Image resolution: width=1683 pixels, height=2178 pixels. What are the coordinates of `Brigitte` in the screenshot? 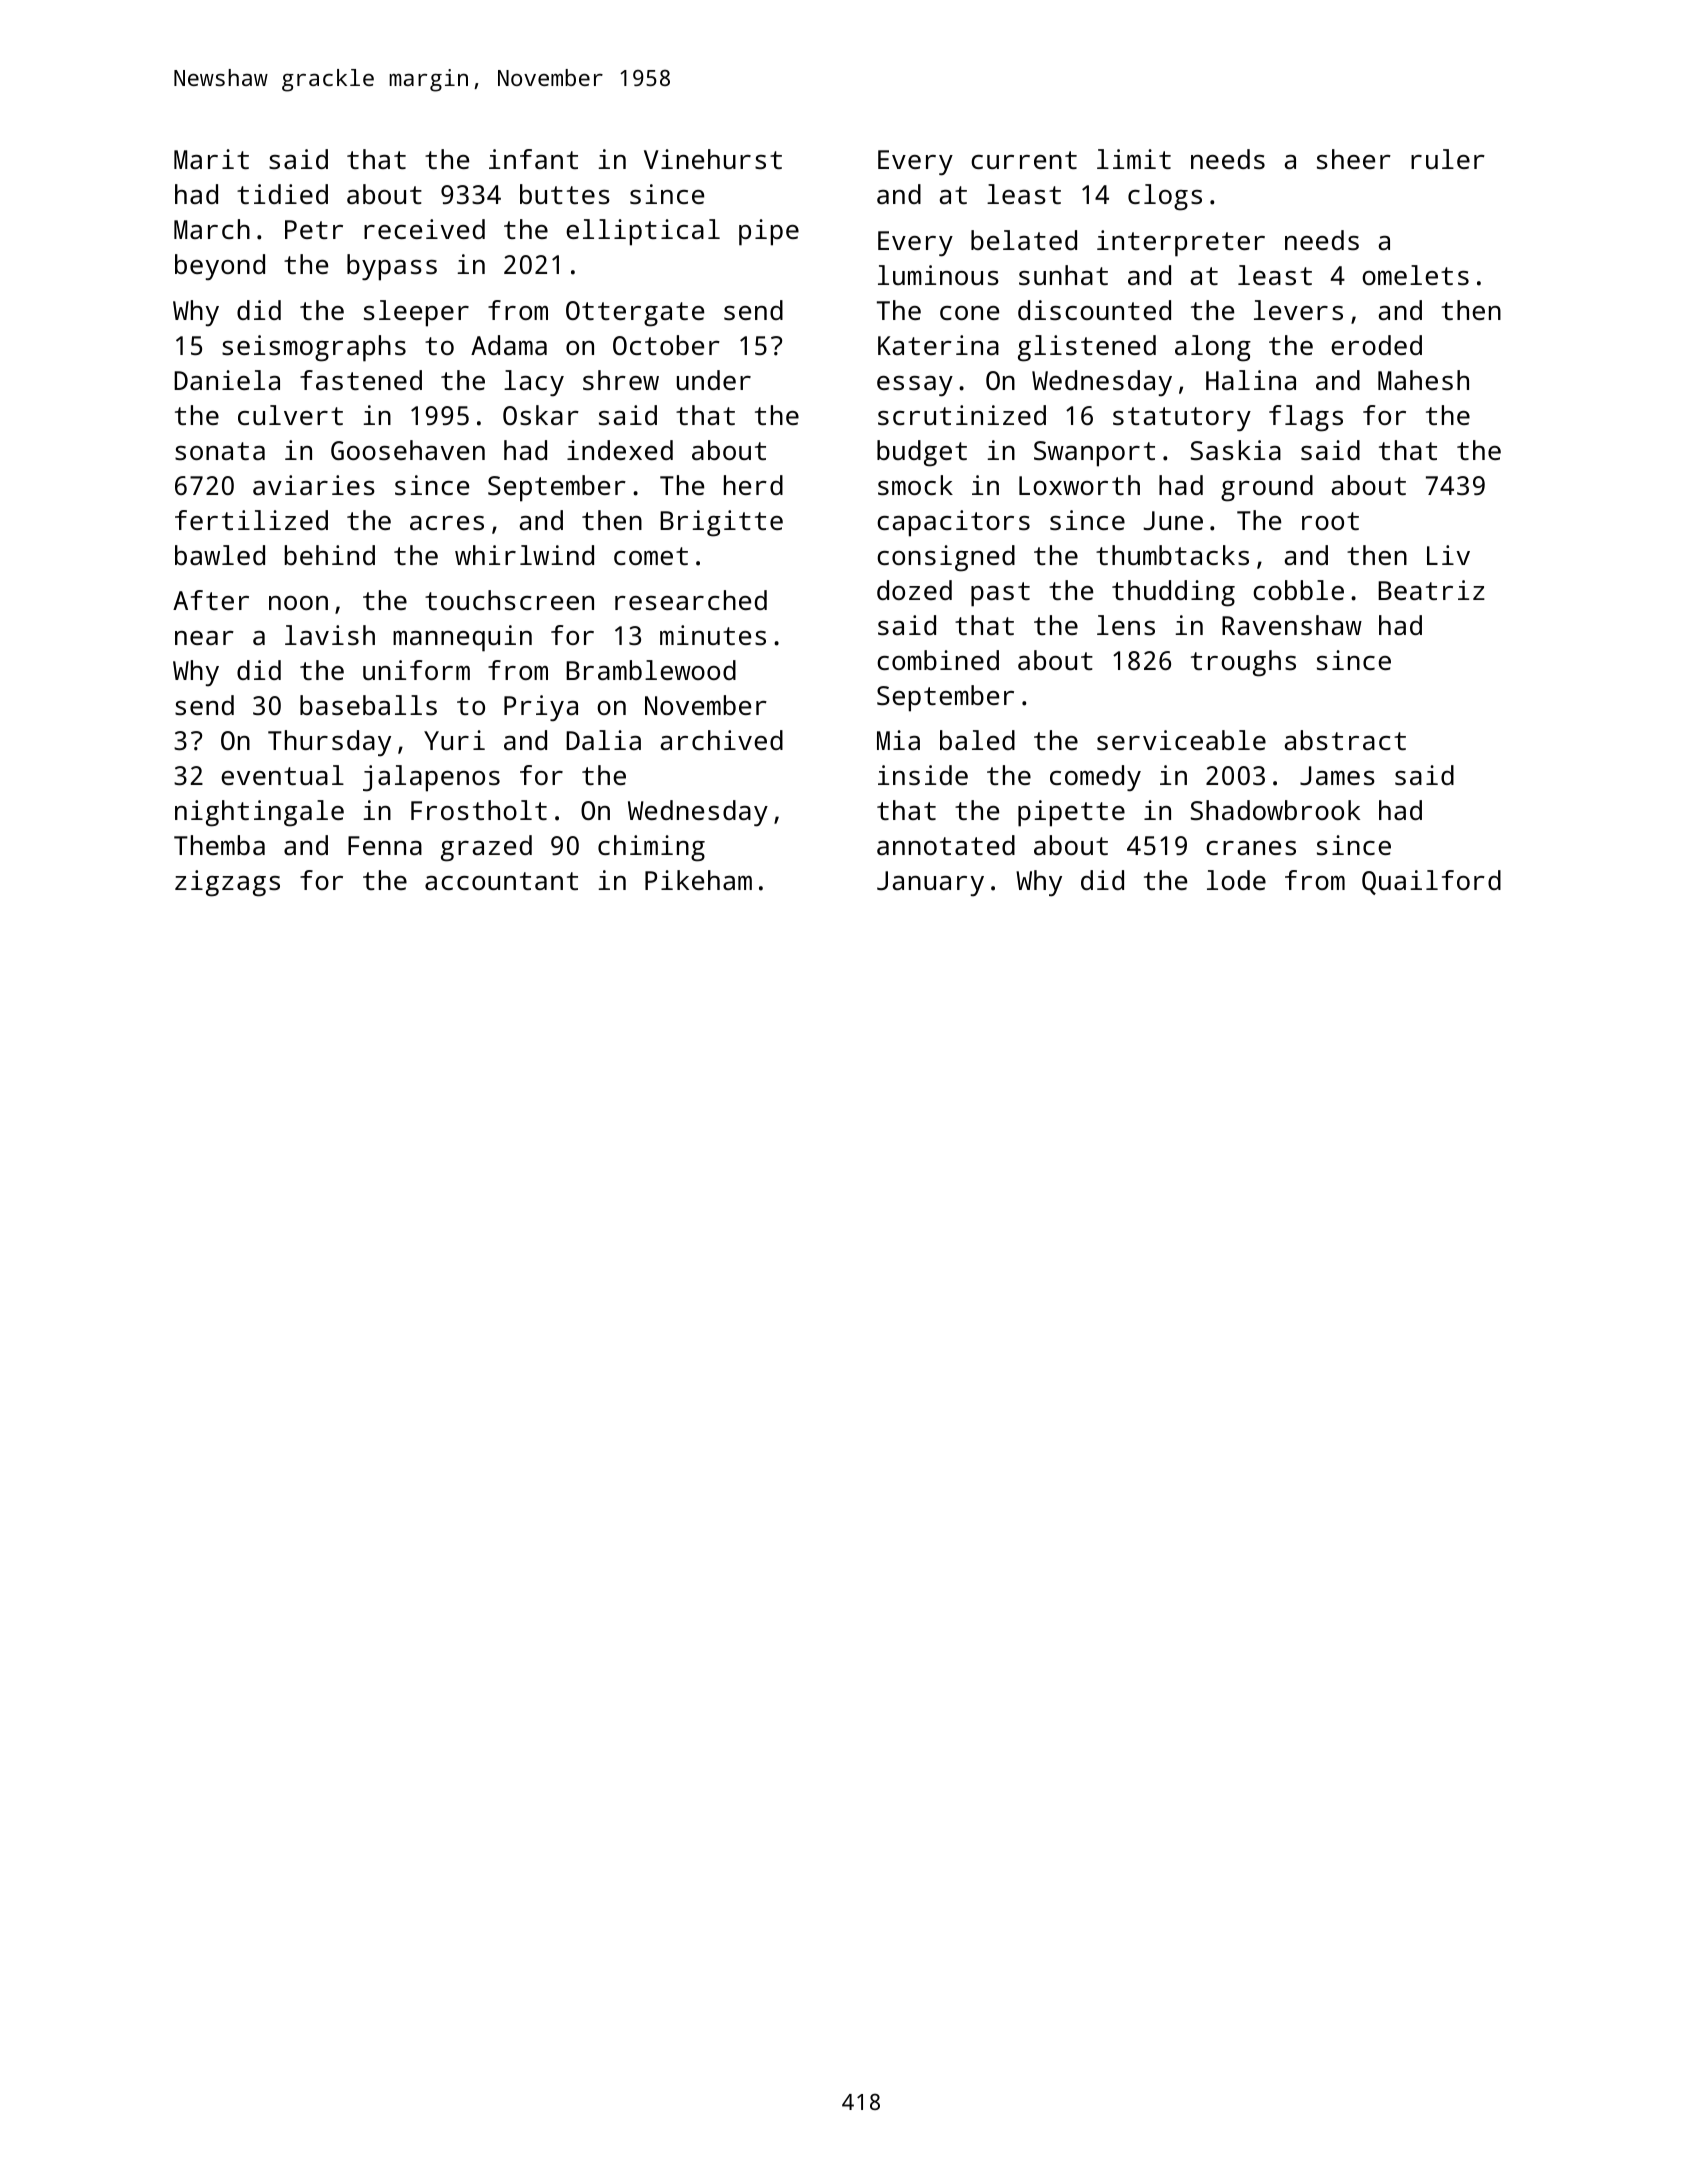 It's located at (721, 523).
